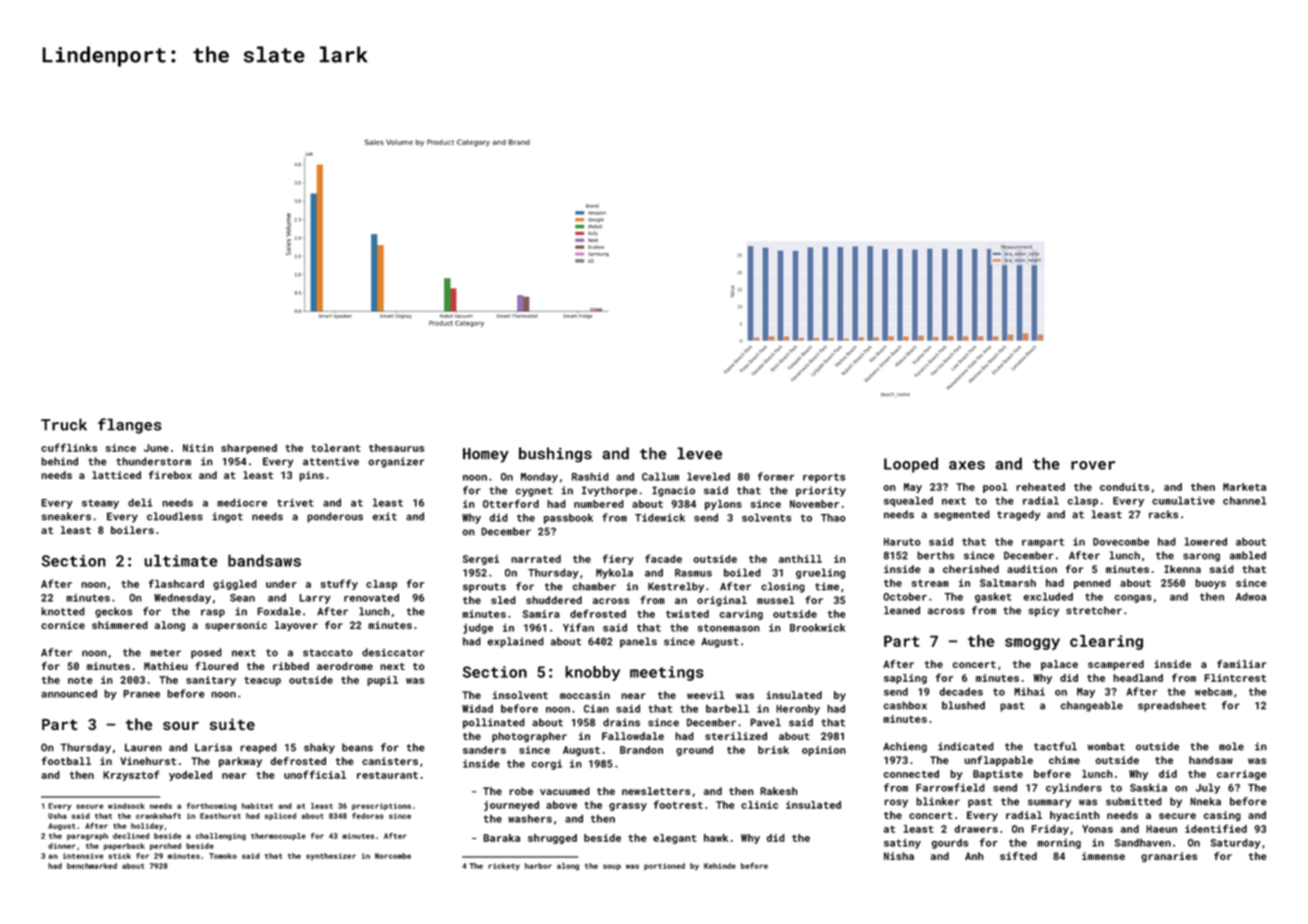  What do you see at coordinates (1093, 465) in the screenshot?
I see `rover` at bounding box center [1093, 465].
